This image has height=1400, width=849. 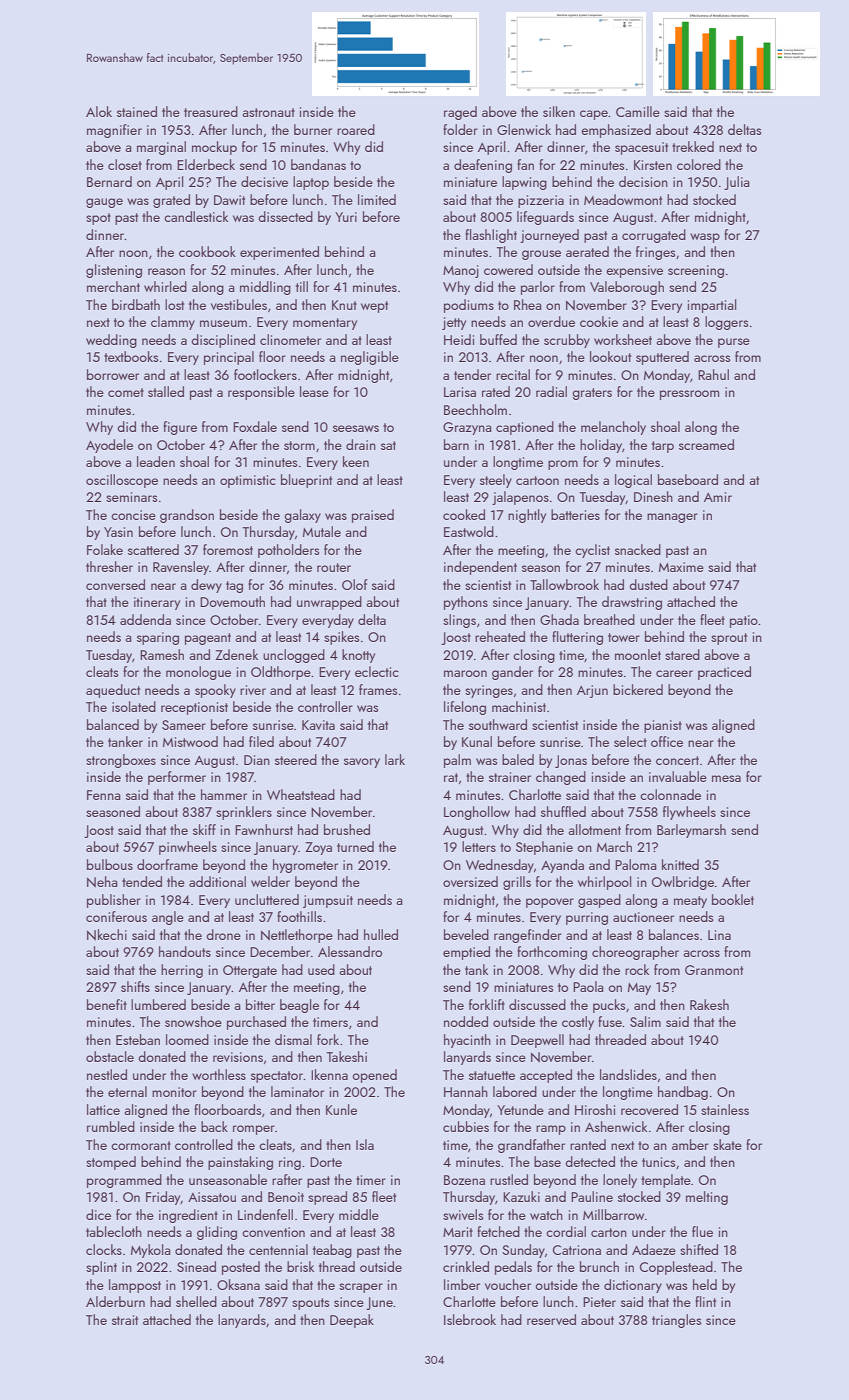 I want to click on astronaut, so click(x=268, y=112).
